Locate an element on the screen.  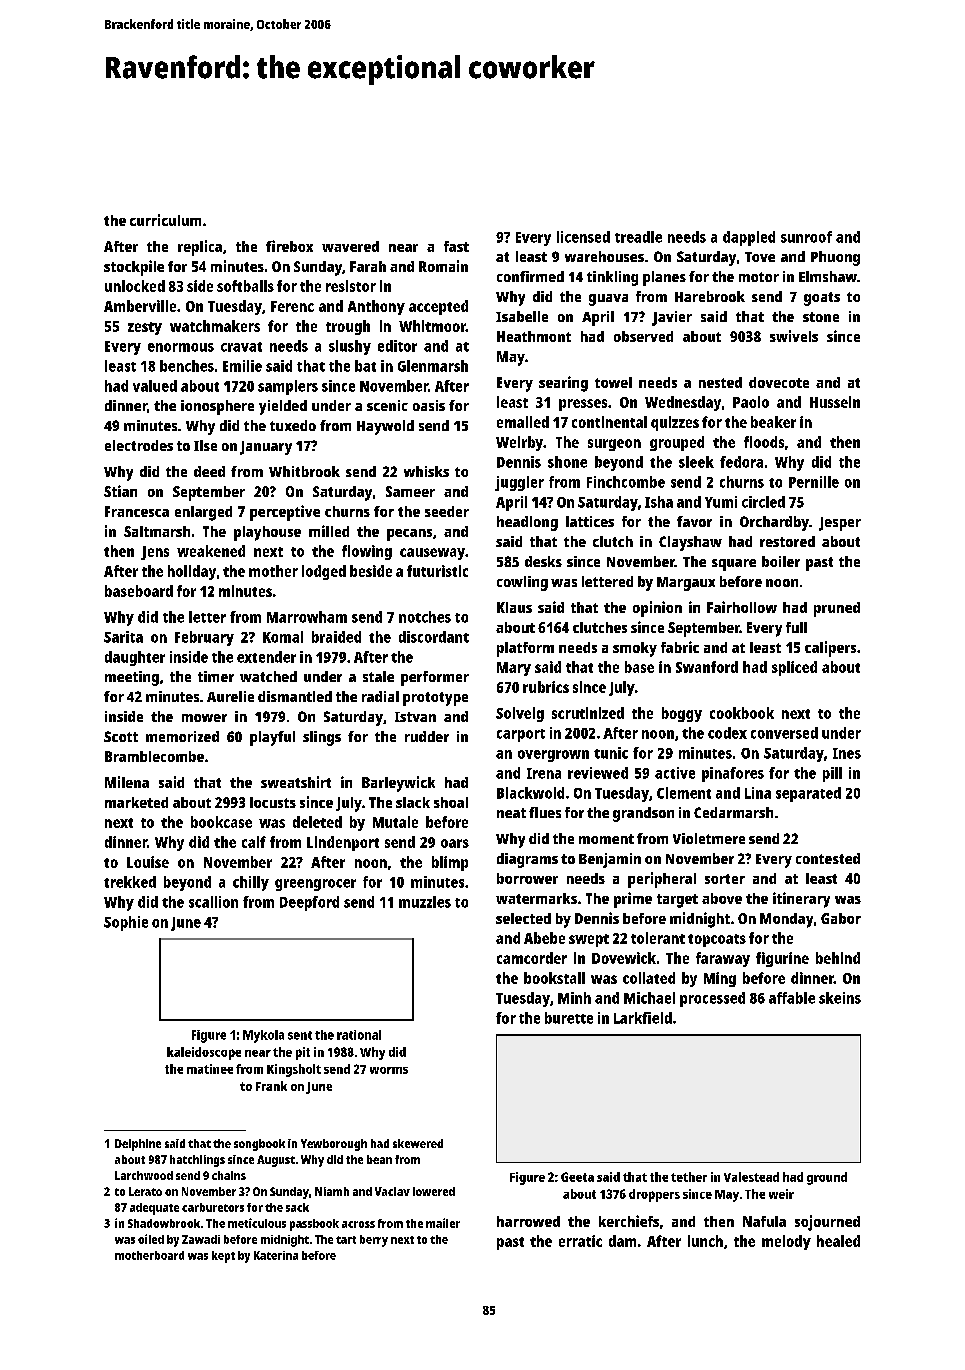
Sophie is located at coordinates (126, 923).
